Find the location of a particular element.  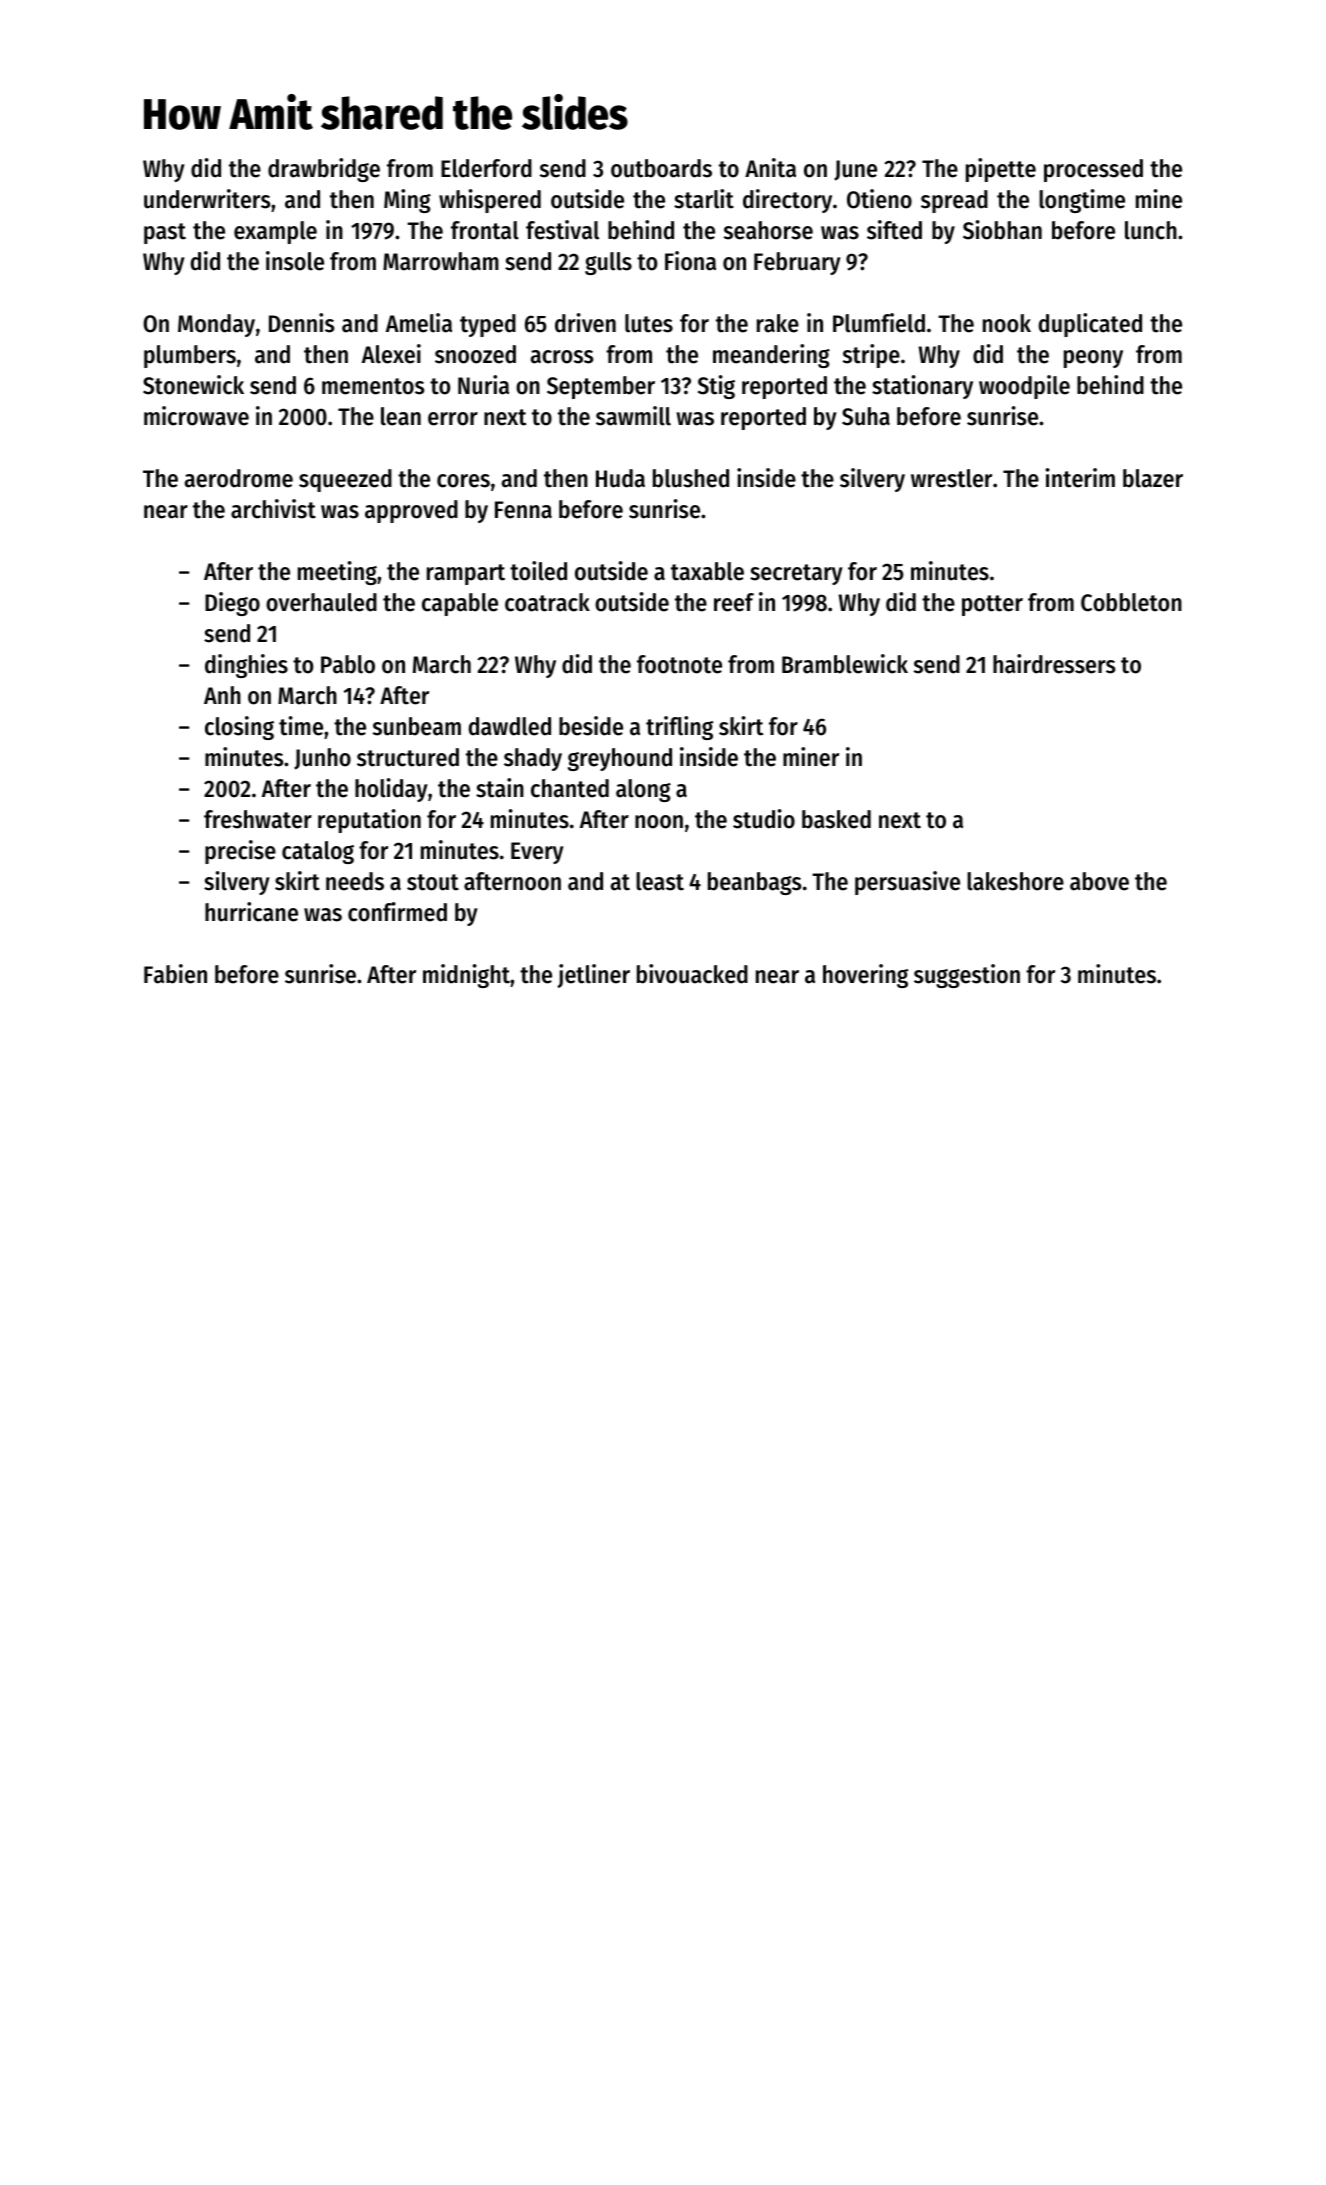

freshwater is located at coordinates (258, 819).
